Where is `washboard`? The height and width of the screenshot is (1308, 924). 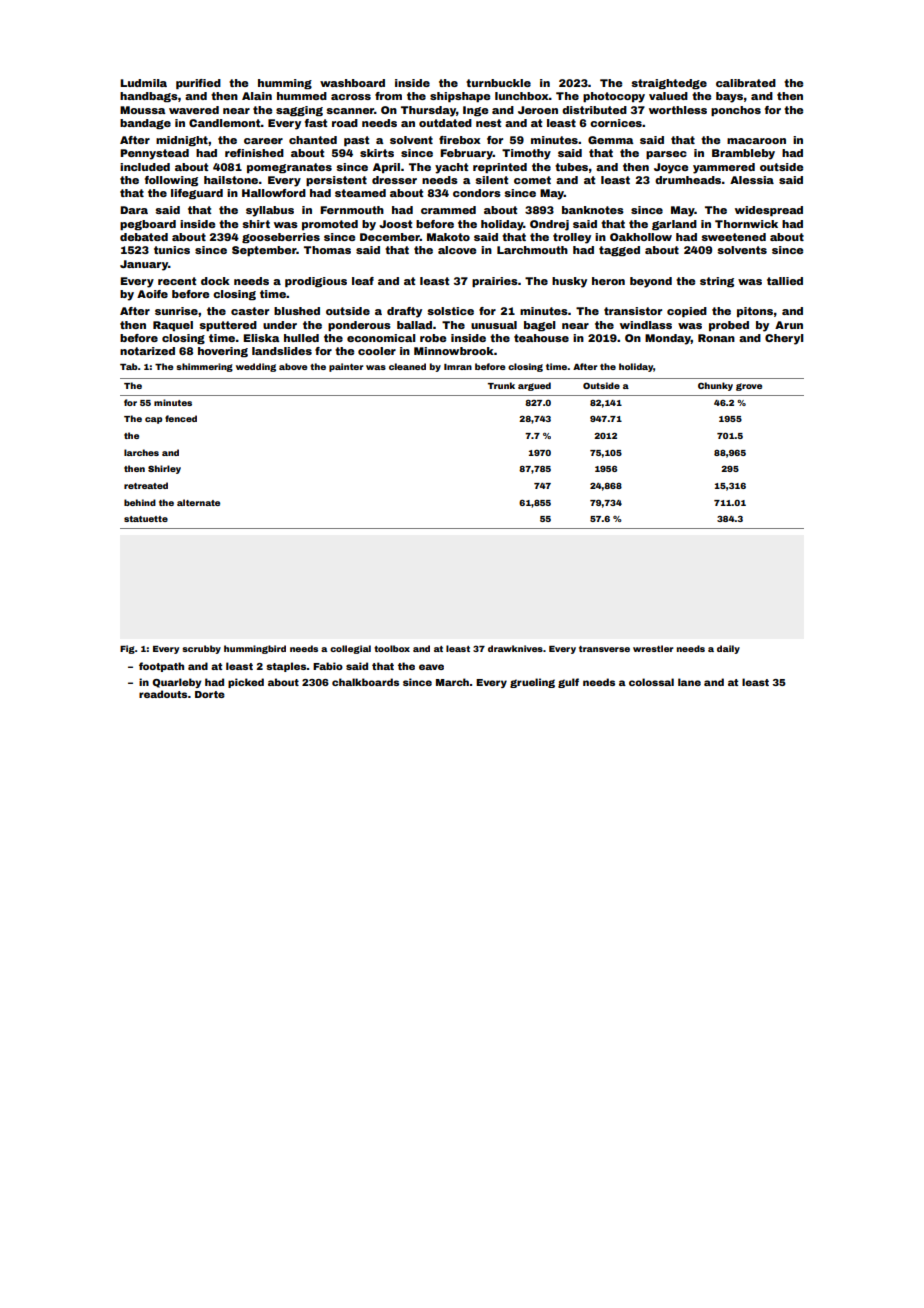 washboard is located at coordinates (352, 83).
